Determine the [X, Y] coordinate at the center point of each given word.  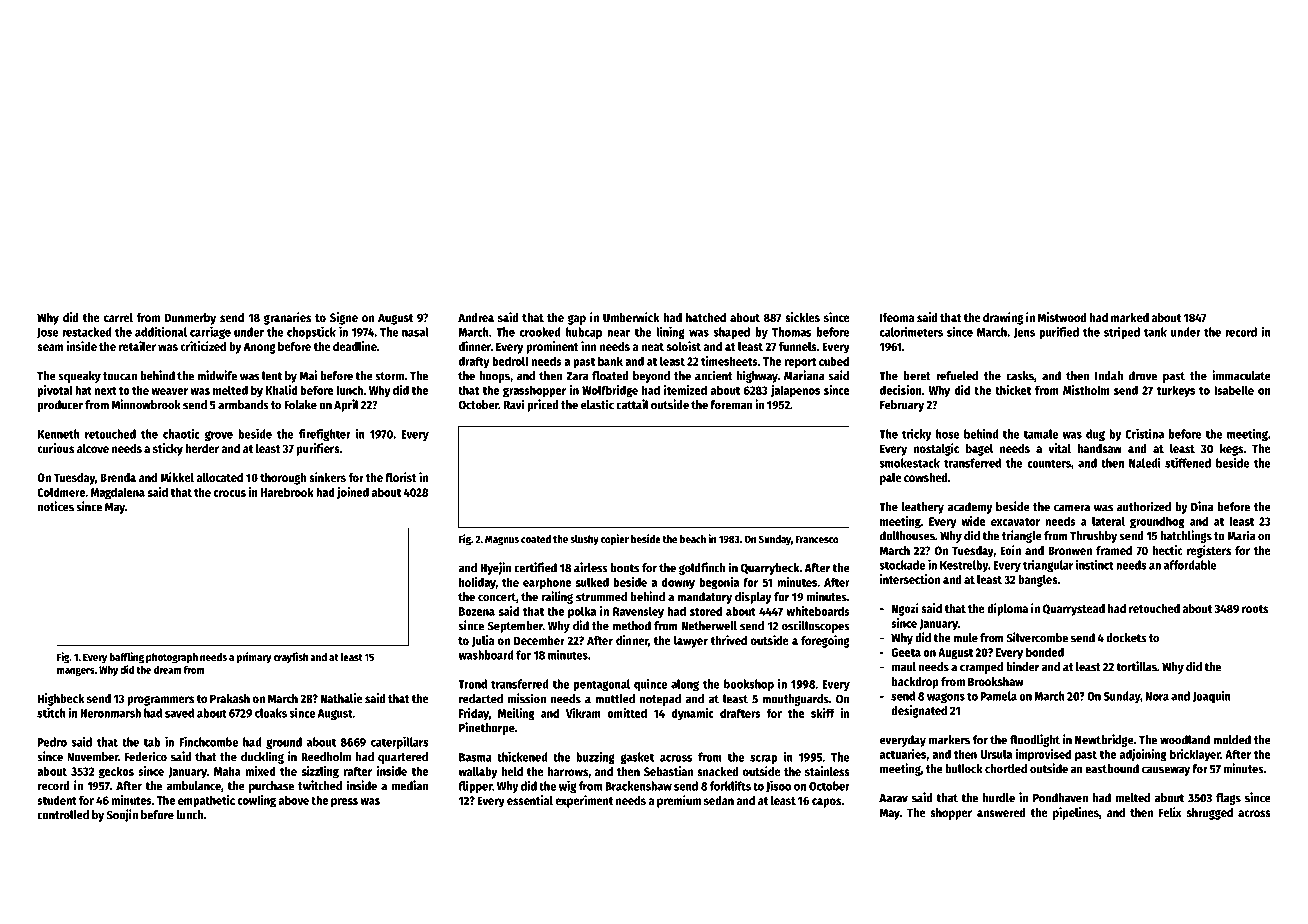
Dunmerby [190, 319]
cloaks [271, 713]
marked [1130, 317]
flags [1228, 799]
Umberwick [631, 317]
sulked [592, 582]
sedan [719, 800]
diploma [1007, 609]
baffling [126, 658]
